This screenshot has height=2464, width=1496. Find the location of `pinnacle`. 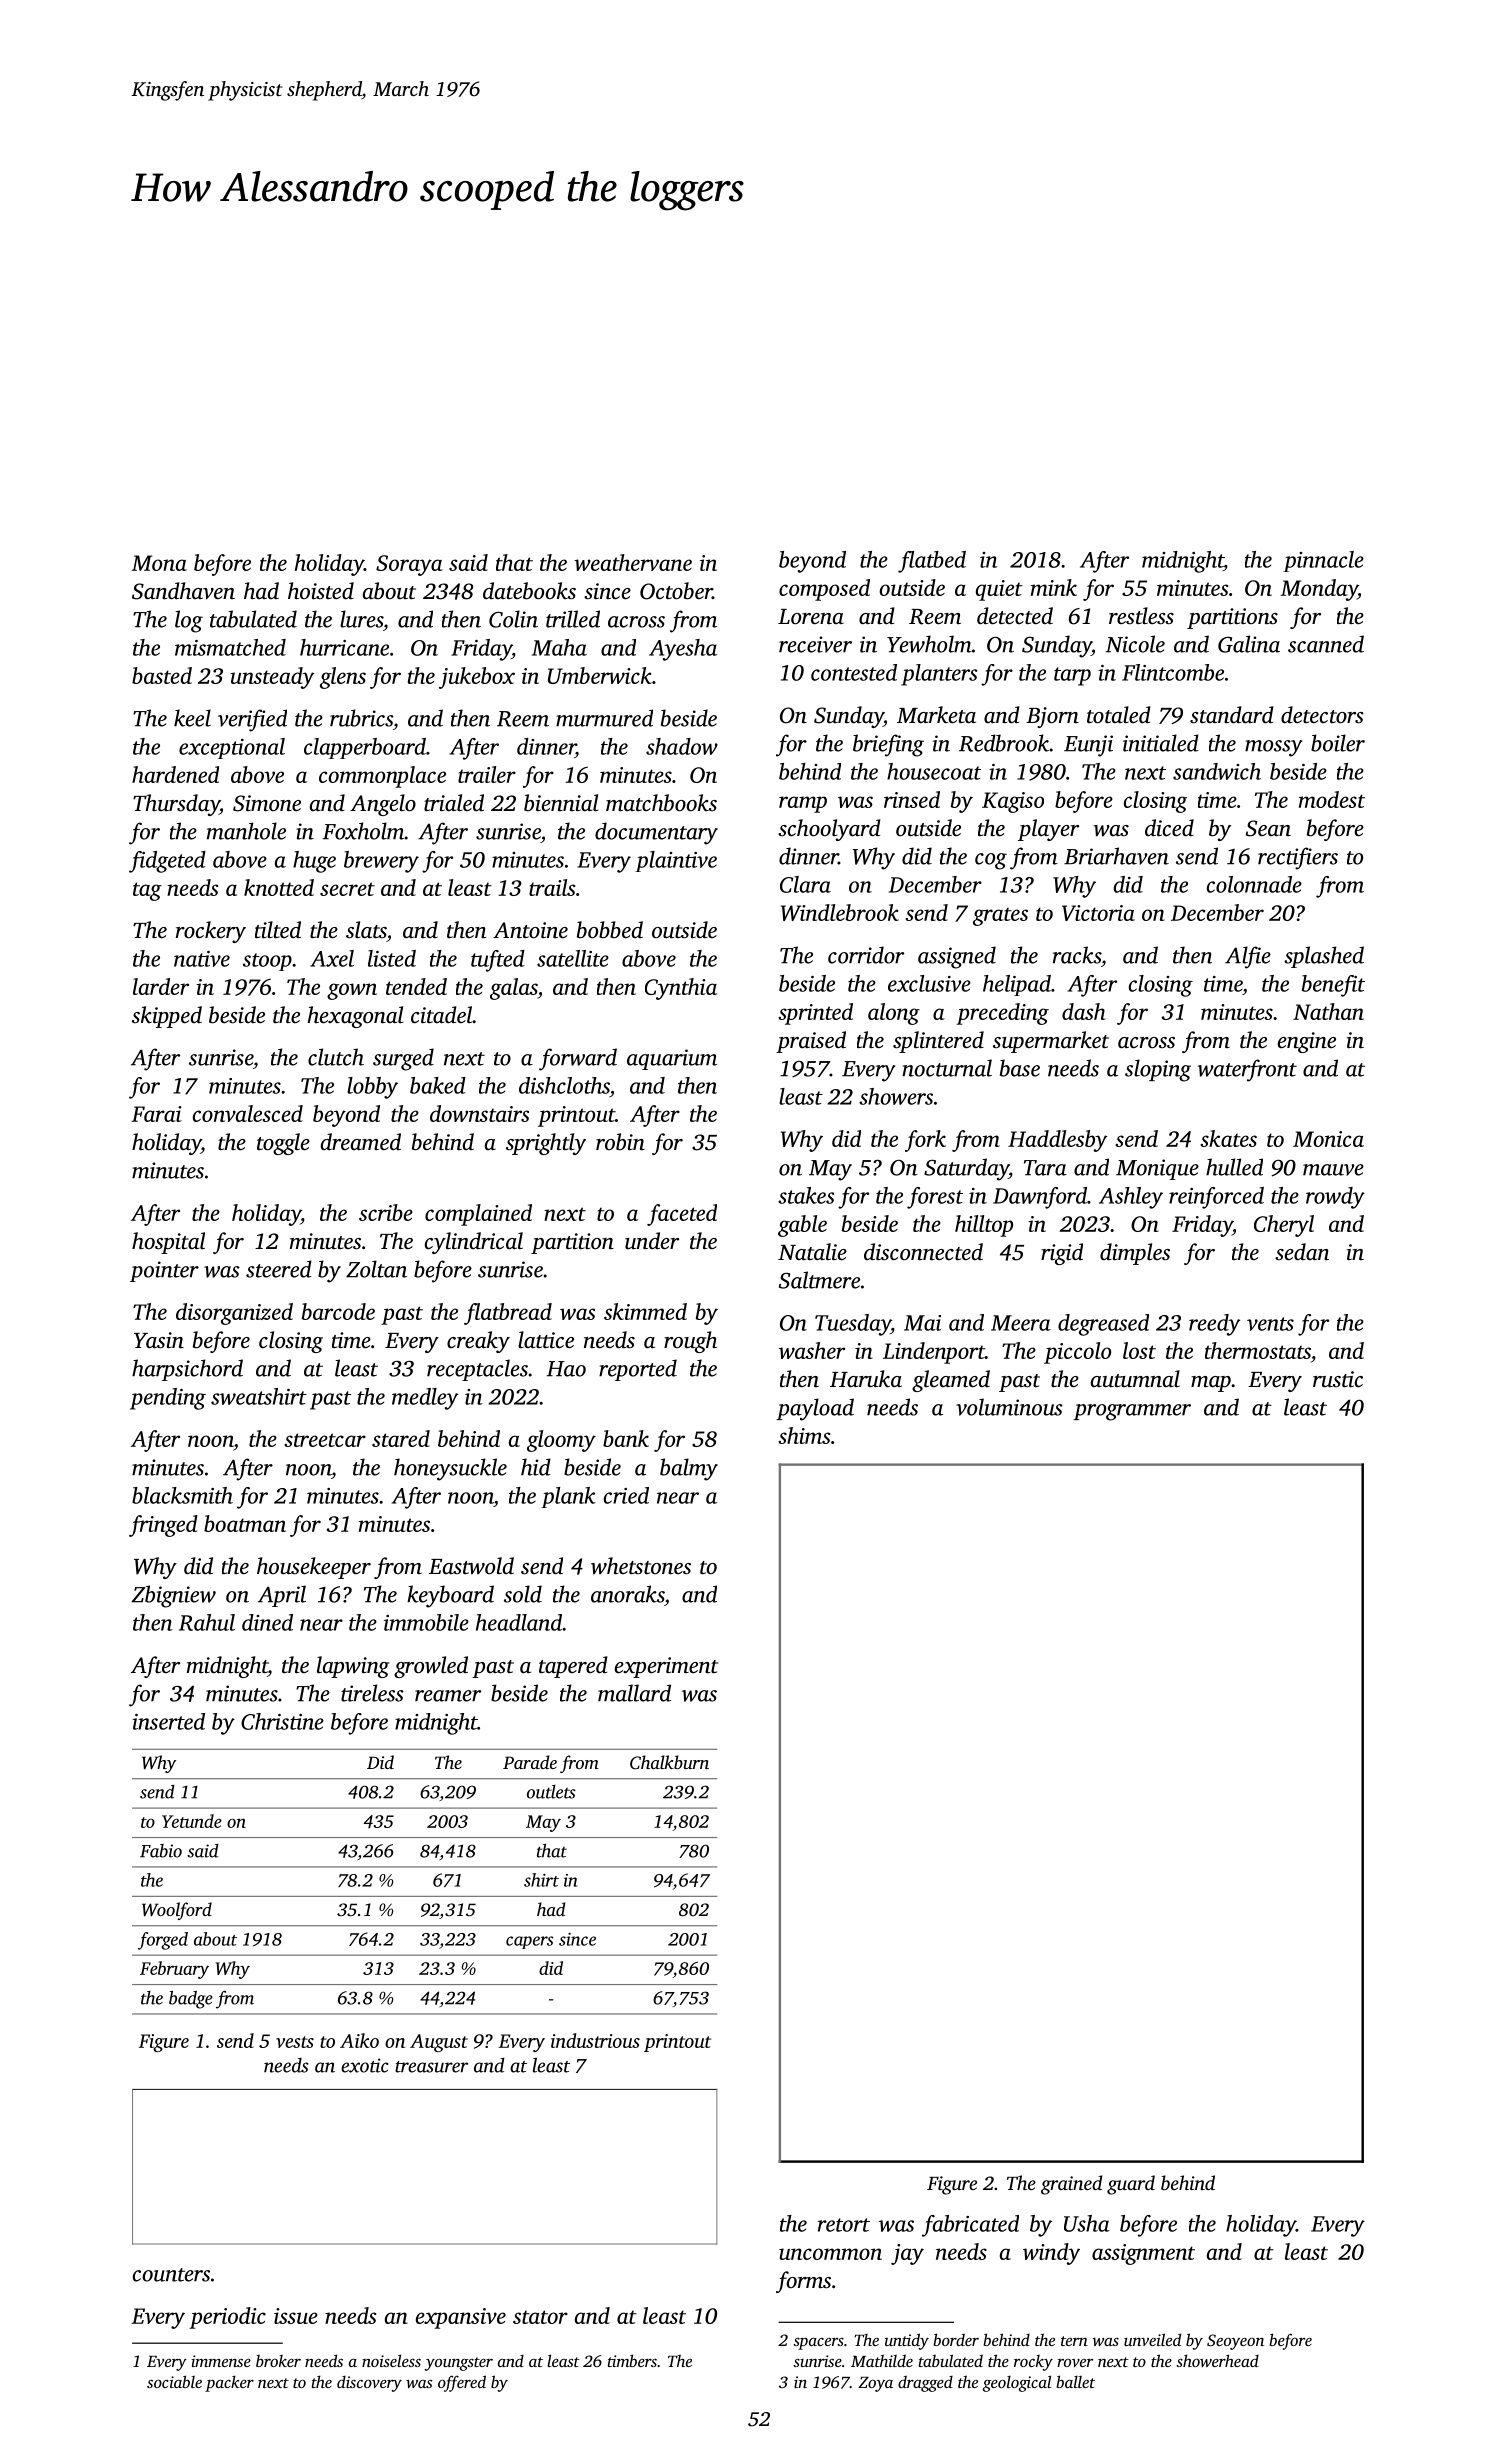

pinnacle is located at coordinates (1323, 561).
